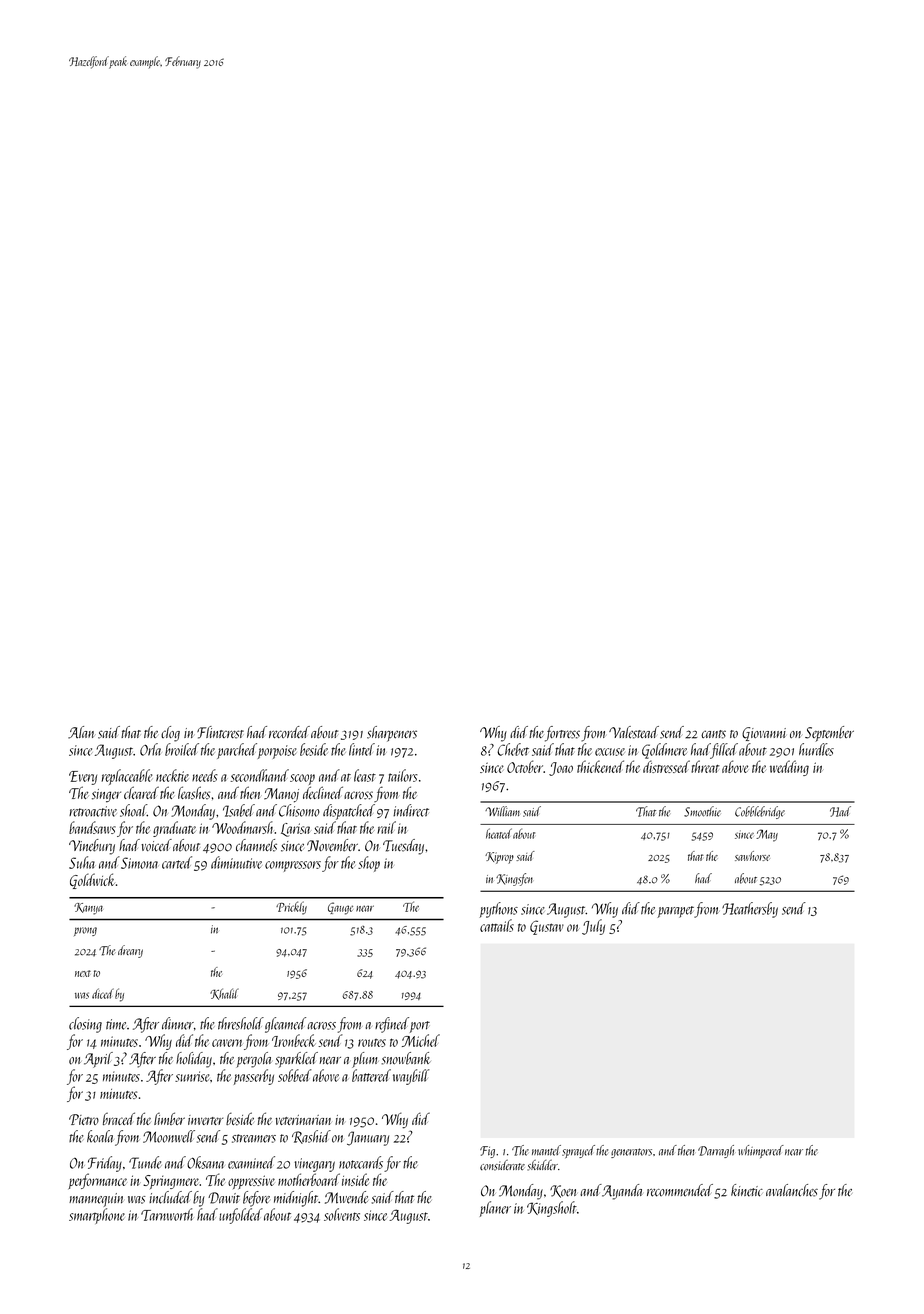  What do you see at coordinates (750, 910) in the screenshot?
I see `Heathersby` at bounding box center [750, 910].
